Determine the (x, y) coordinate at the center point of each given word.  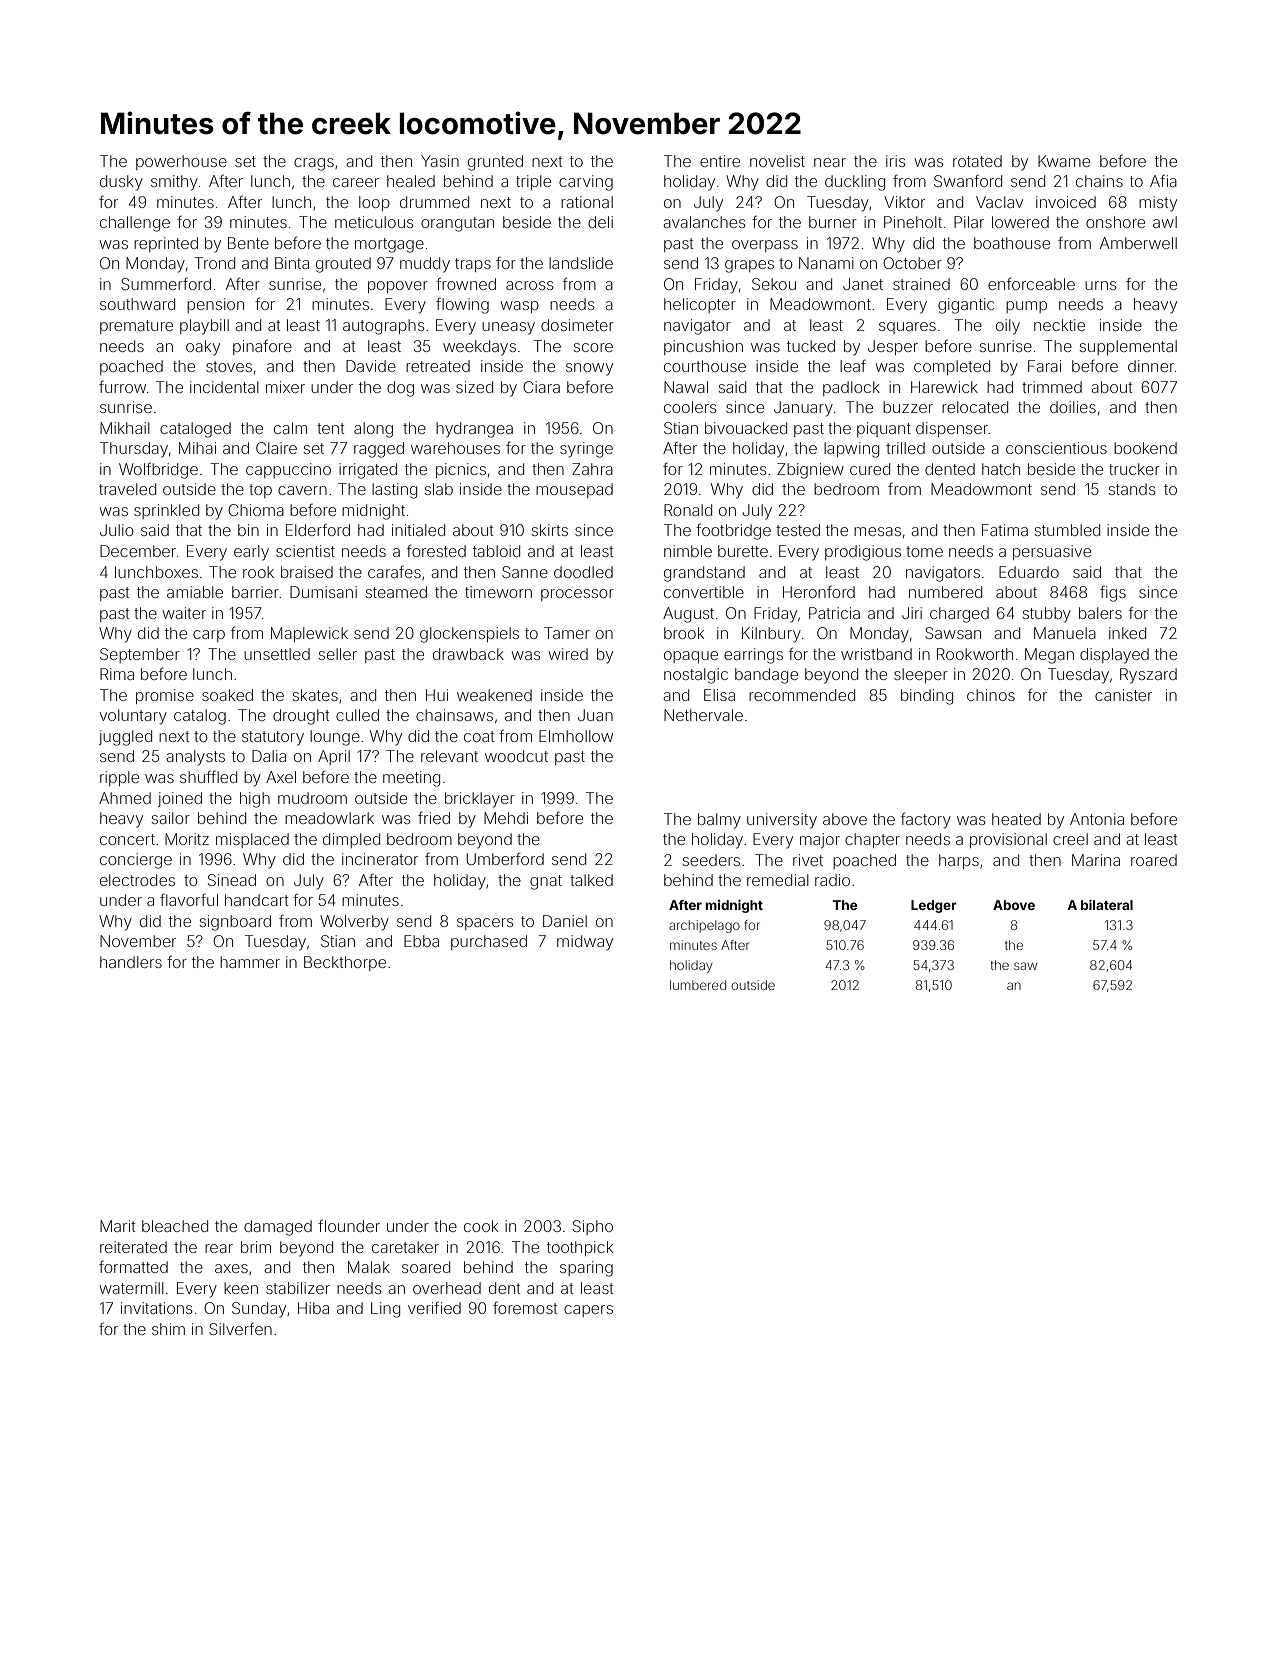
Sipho (593, 1227)
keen (241, 1288)
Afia (1163, 180)
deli (600, 222)
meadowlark (329, 818)
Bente (248, 243)
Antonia (1097, 819)
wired (568, 654)
